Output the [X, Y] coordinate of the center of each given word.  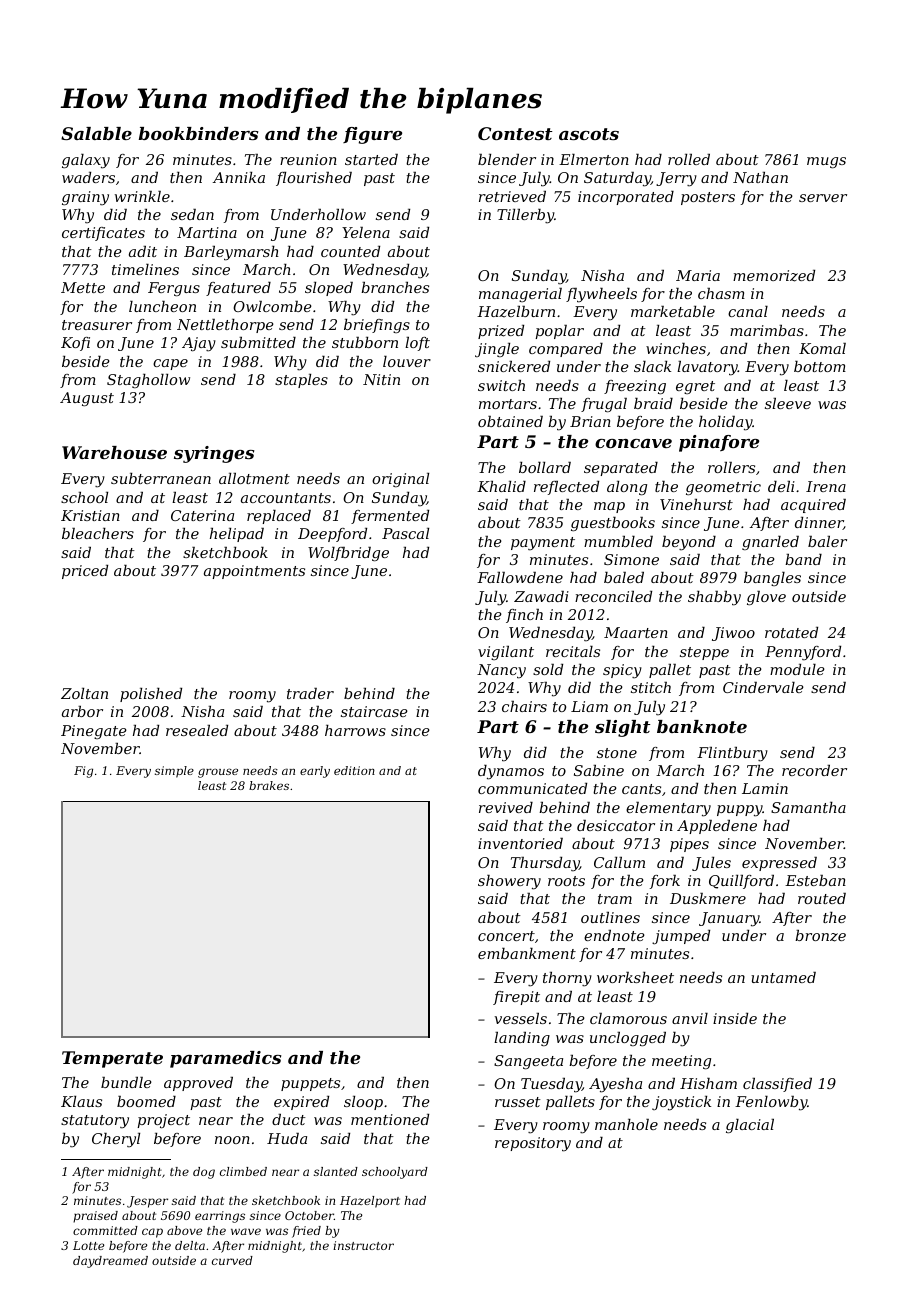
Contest [515, 133]
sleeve [788, 403]
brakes [269, 785]
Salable [96, 133]
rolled [689, 159]
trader [310, 693]
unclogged [628, 1039]
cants [641, 789]
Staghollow [148, 381]
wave [246, 1231]
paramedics [225, 1059]
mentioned [390, 1119]
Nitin [381, 379]
